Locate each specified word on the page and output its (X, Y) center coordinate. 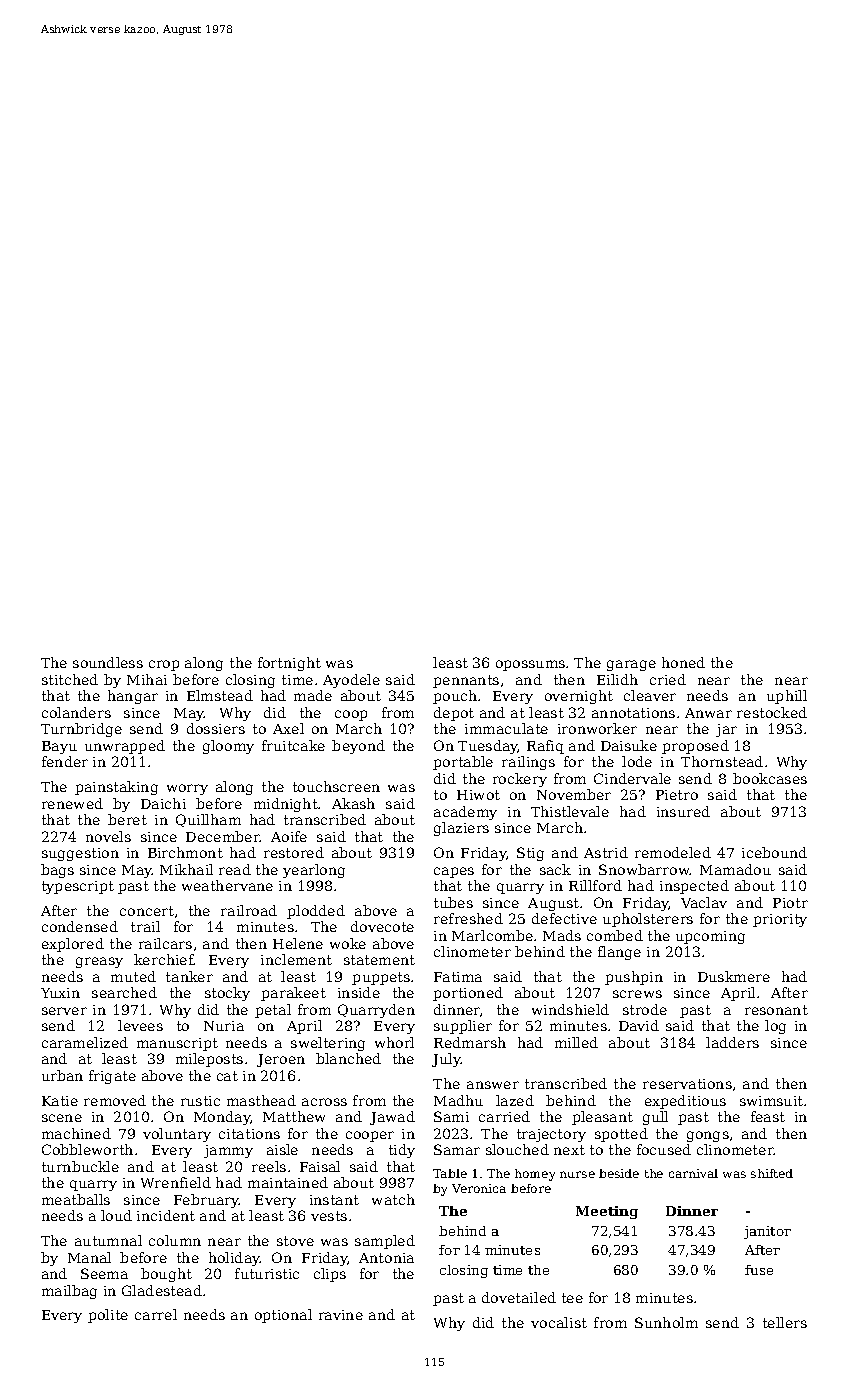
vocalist (559, 1322)
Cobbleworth (87, 1149)
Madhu (458, 1100)
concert (147, 911)
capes (454, 872)
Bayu (59, 747)
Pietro (677, 795)
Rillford (595, 885)
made (313, 695)
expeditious (685, 1102)
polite (108, 1316)
